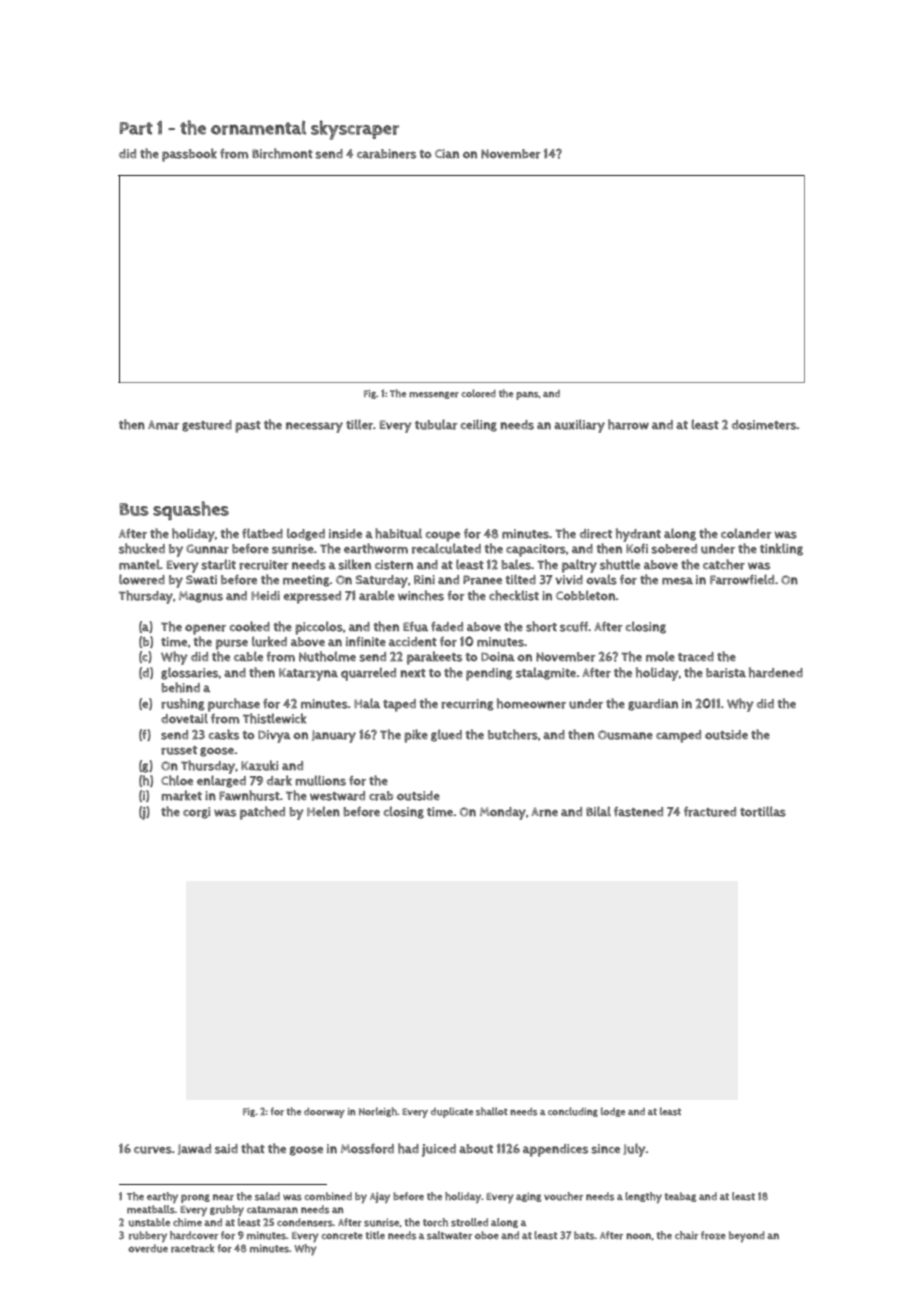 The image size is (924, 1308). Describe the element at coordinates (763, 811) in the document. I see `tortillas` at that location.
